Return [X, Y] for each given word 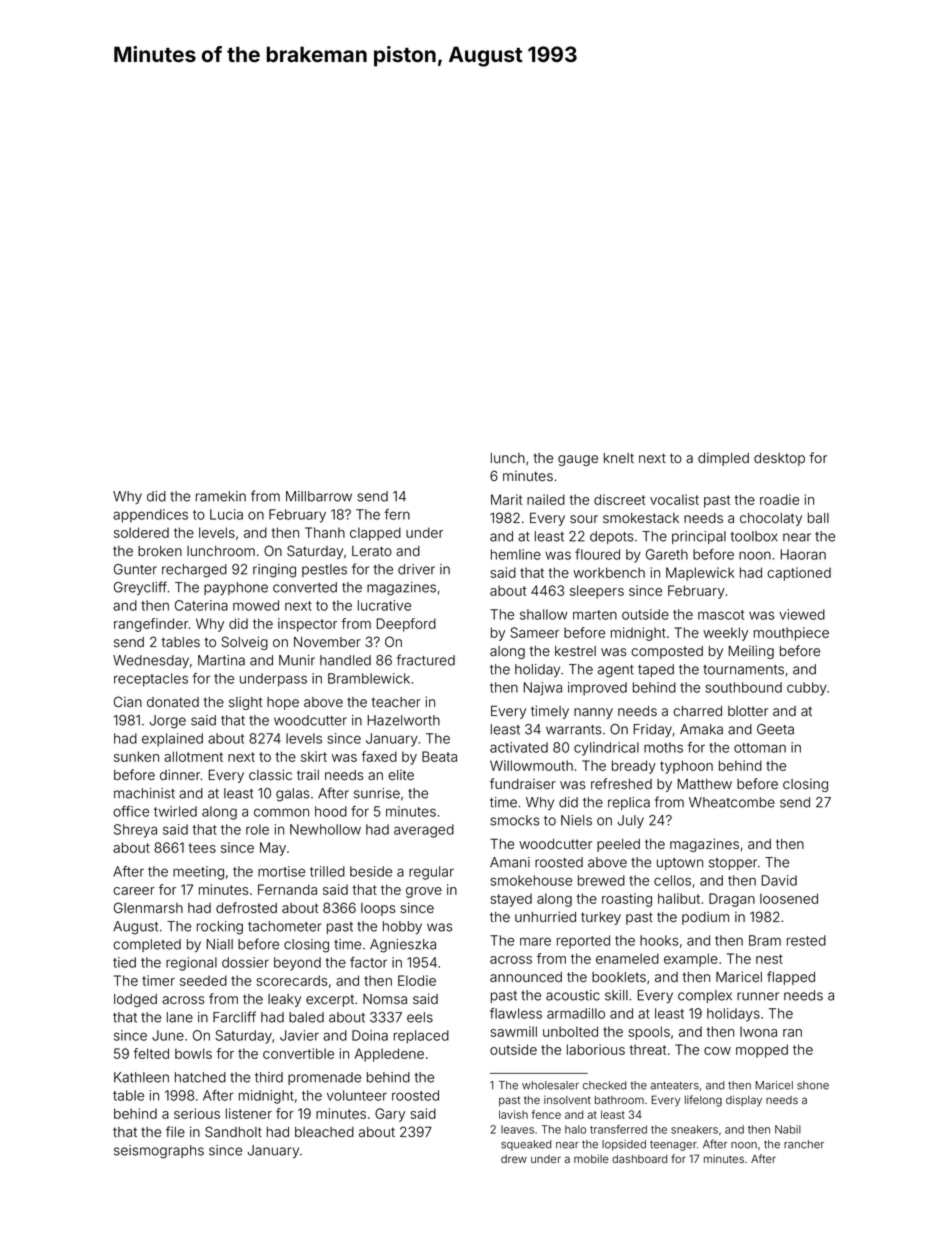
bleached [324, 1132]
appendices [150, 516]
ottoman [760, 748]
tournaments [743, 670]
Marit [506, 499]
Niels [576, 820]
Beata [439, 756]
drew [514, 1159]
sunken [136, 756]
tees [202, 848]
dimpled [723, 459]
